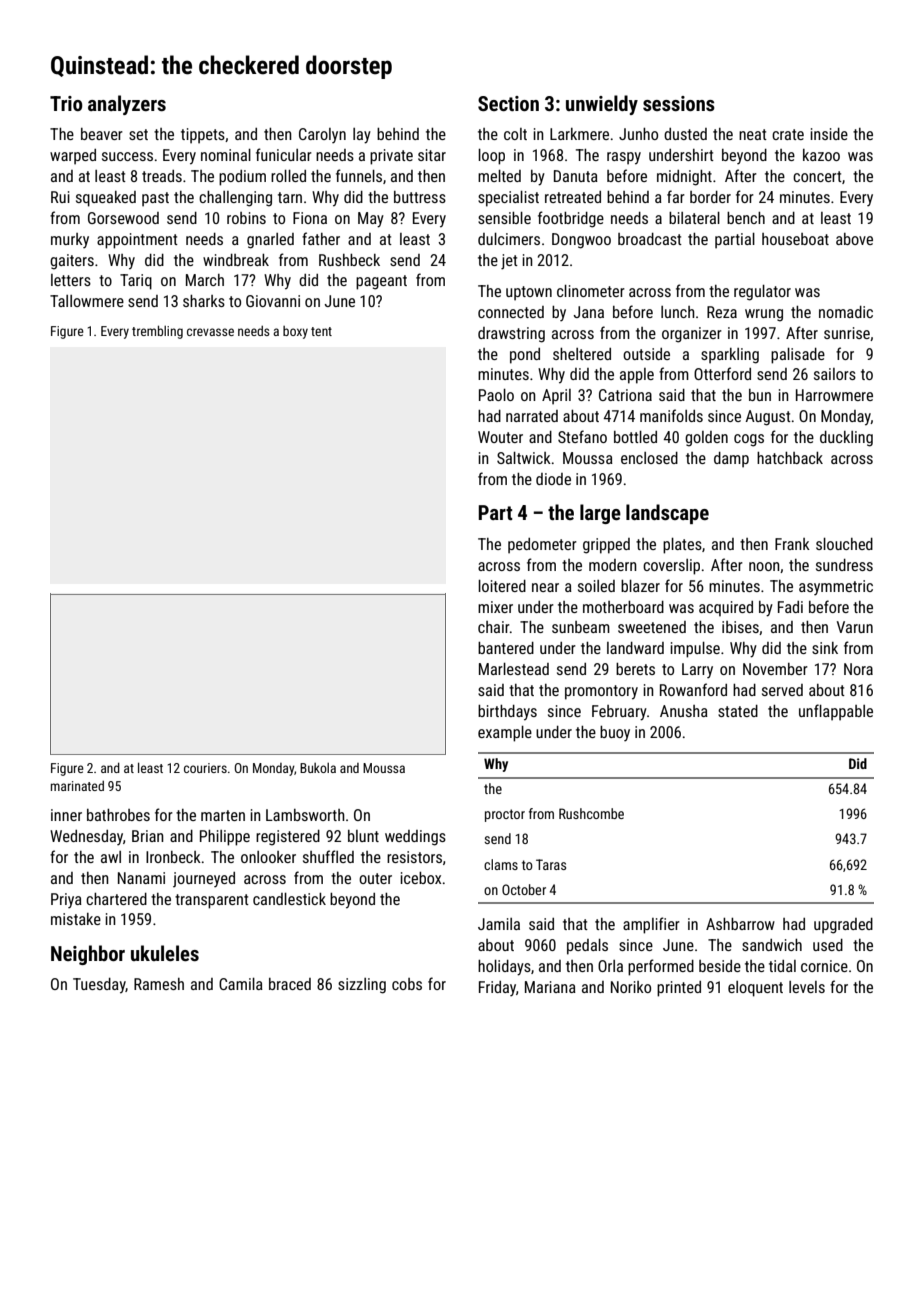 The height and width of the screenshot is (1308, 924). What do you see at coordinates (159, 984) in the screenshot?
I see `Ramesh` at bounding box center [159, 984].
